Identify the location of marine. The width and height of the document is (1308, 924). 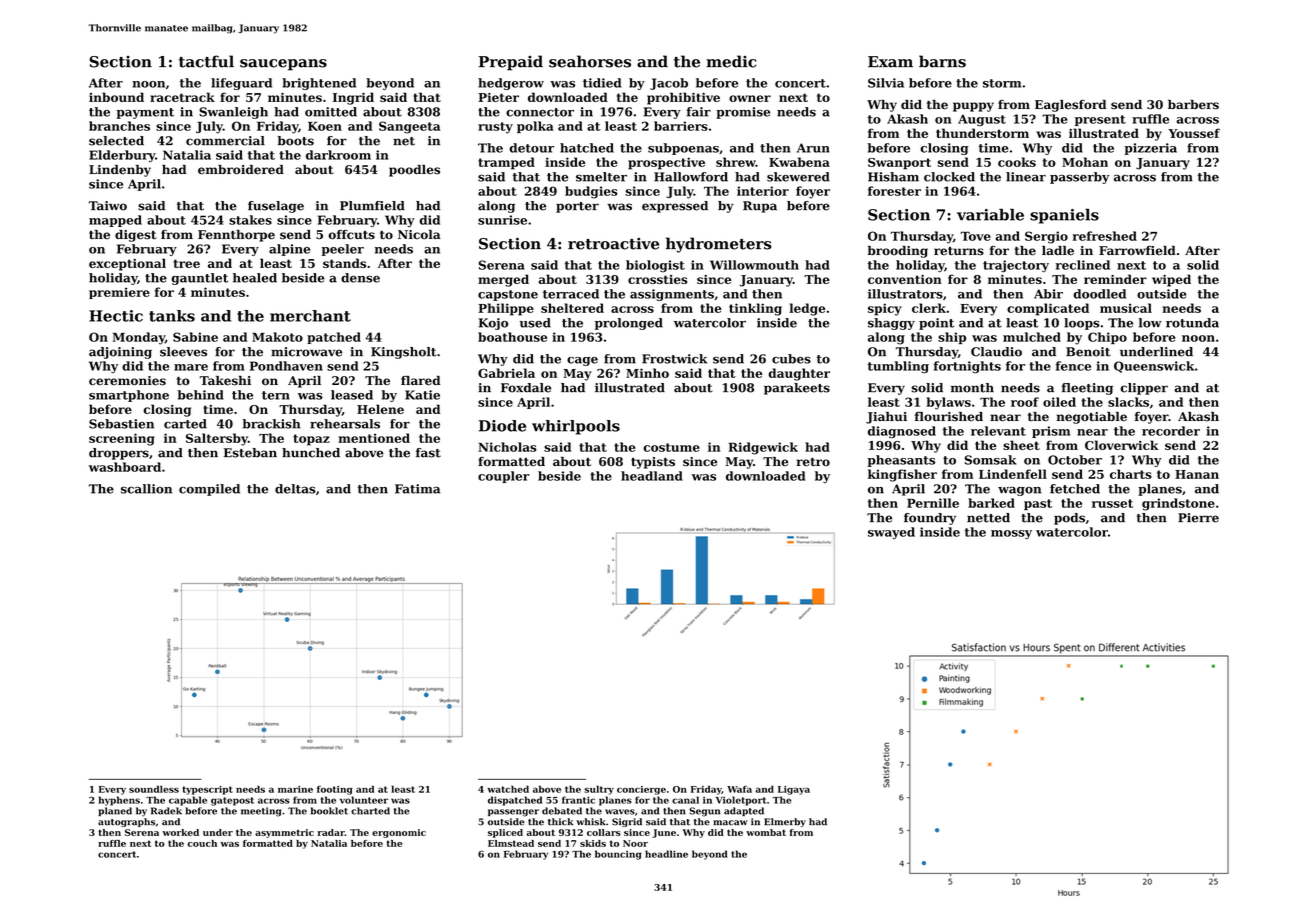
(295, 789).
